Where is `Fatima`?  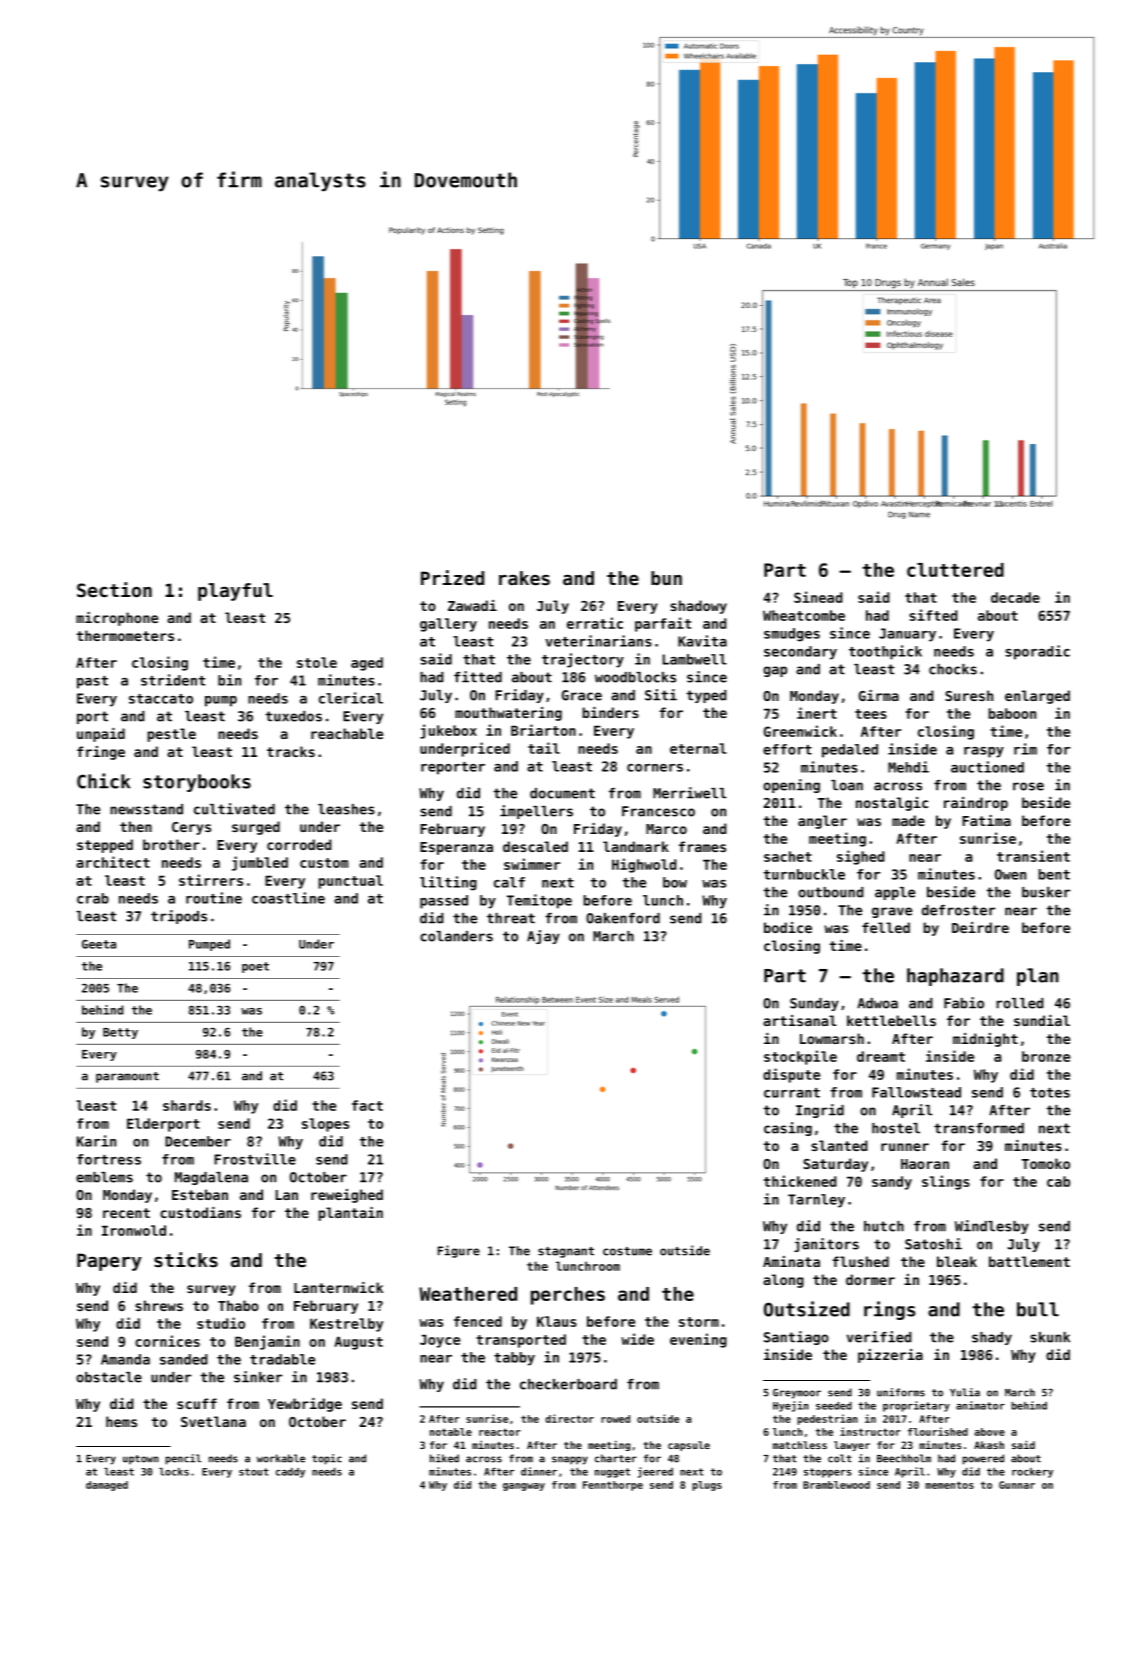 Fatima is located at coordinates (986, 820).
